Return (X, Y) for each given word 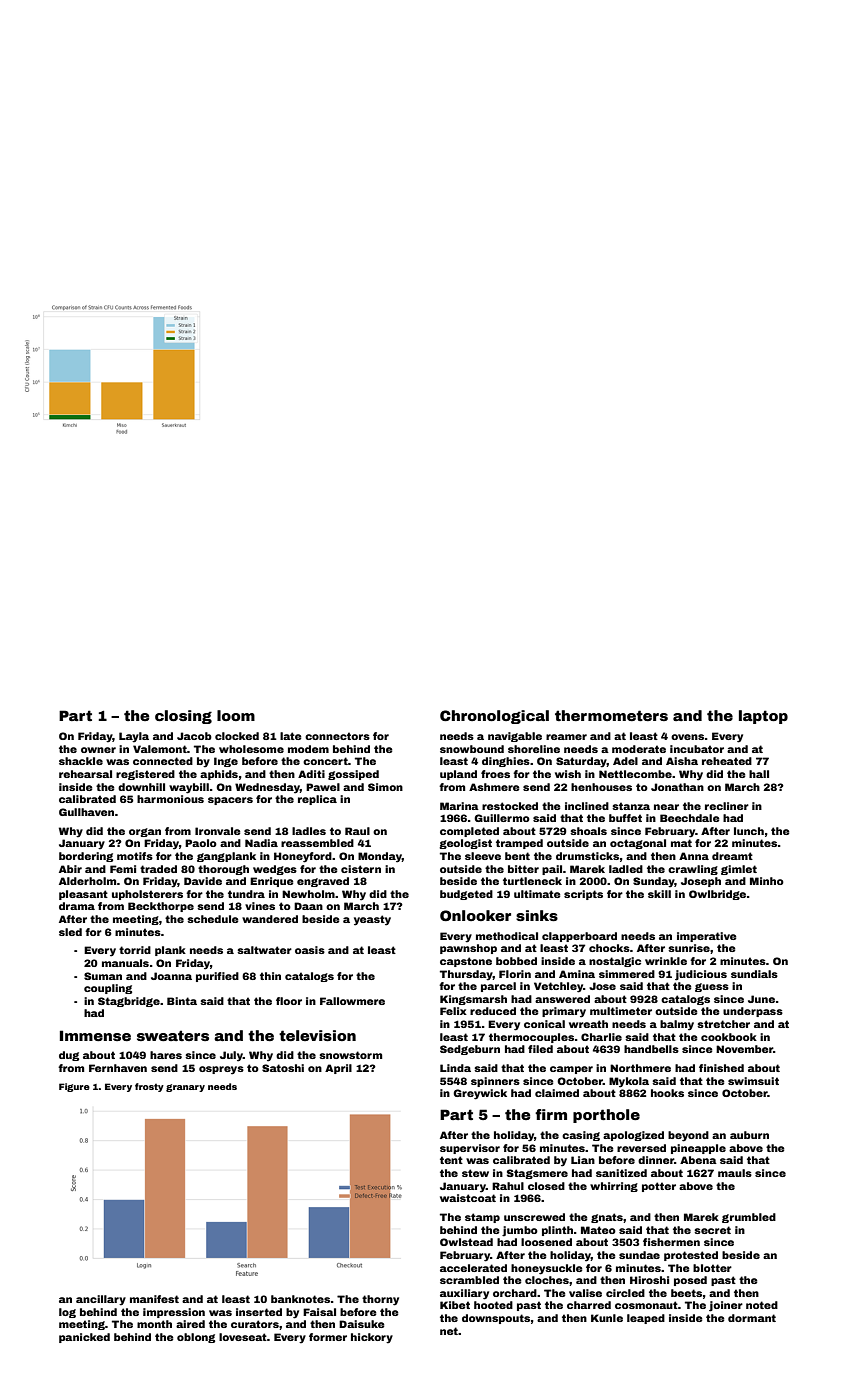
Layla (134, 737)
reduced (493, 1011)
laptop (763, 717)
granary (185, 1088)
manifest (154, 1299)
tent (451, 1160)
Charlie (601, 1037)
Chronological (494, 717)
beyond (688, 1136)
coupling (108, 989)
